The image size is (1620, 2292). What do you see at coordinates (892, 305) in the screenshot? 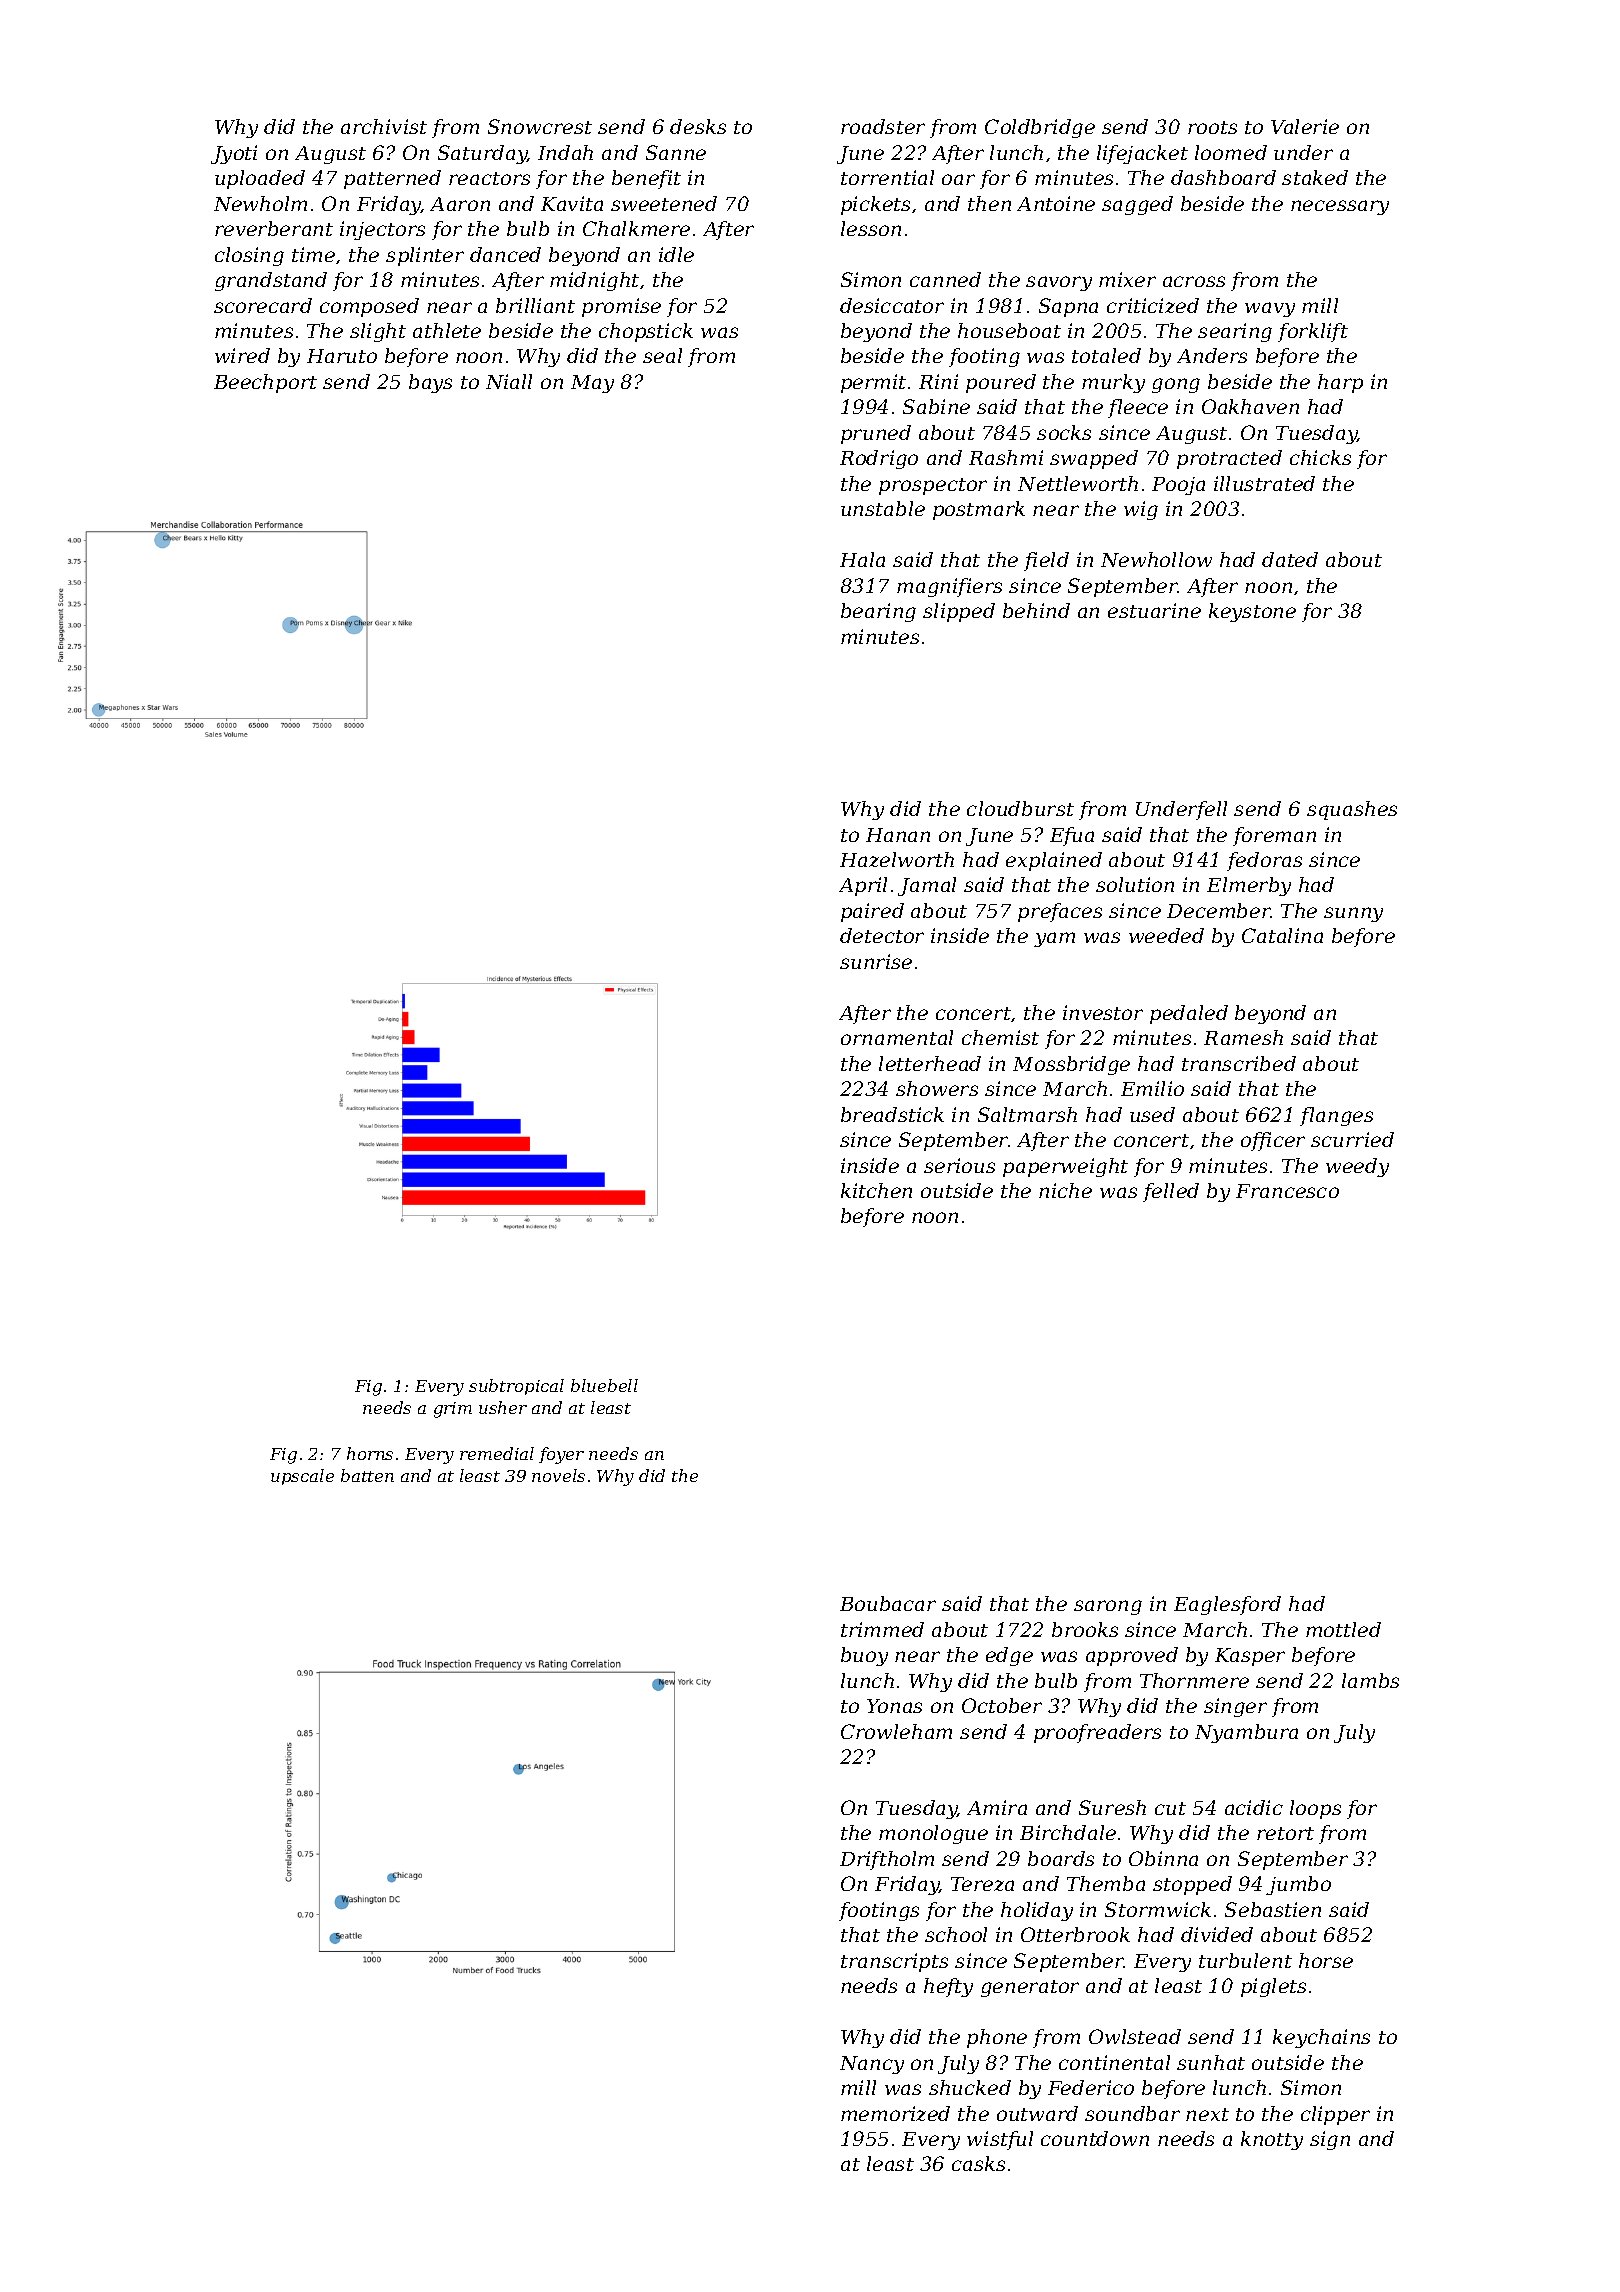
I see `desiccator` at bounding box center [892, 305].
